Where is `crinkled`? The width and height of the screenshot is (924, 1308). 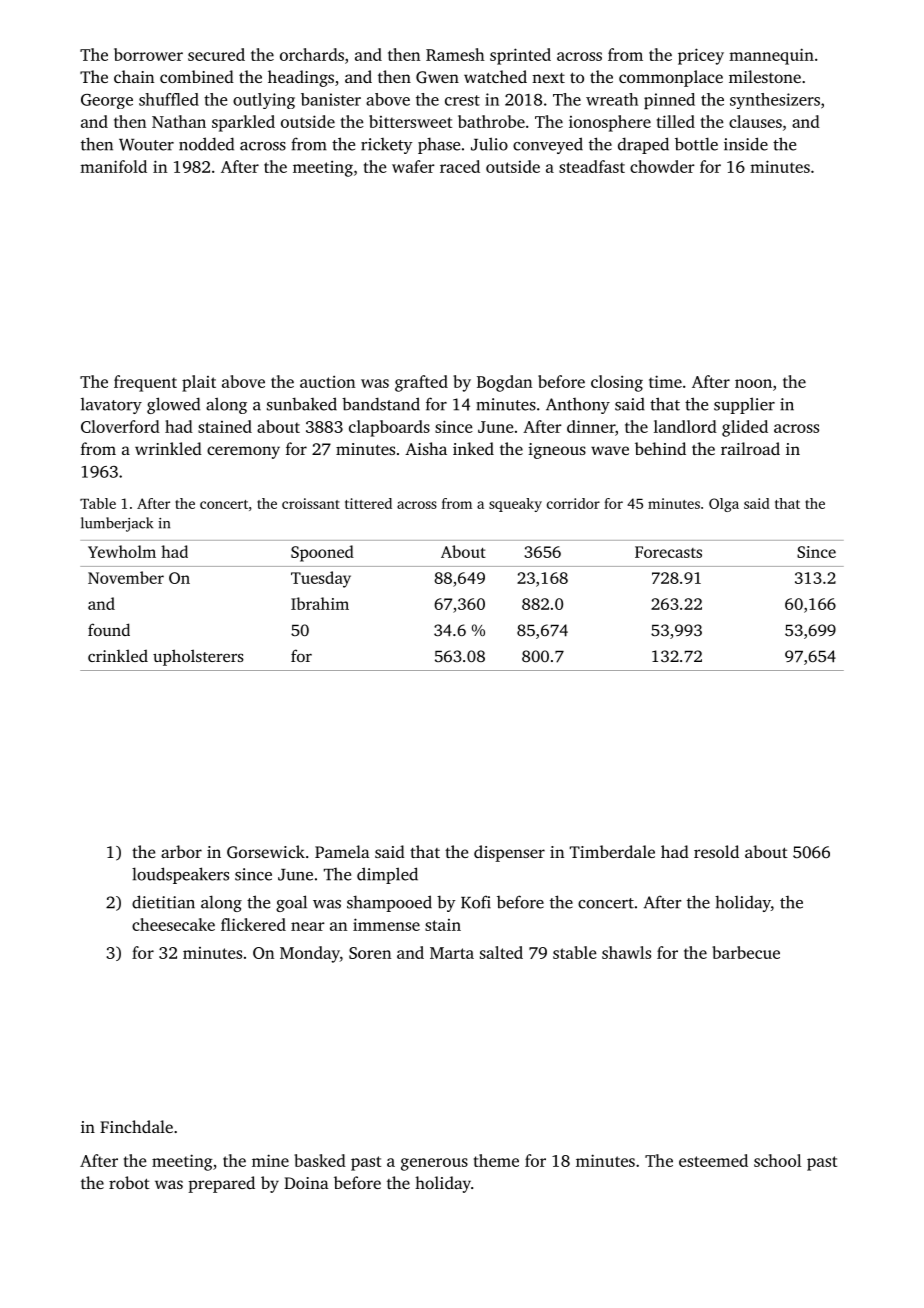 crinkled is located at coordinates (118, 655).
